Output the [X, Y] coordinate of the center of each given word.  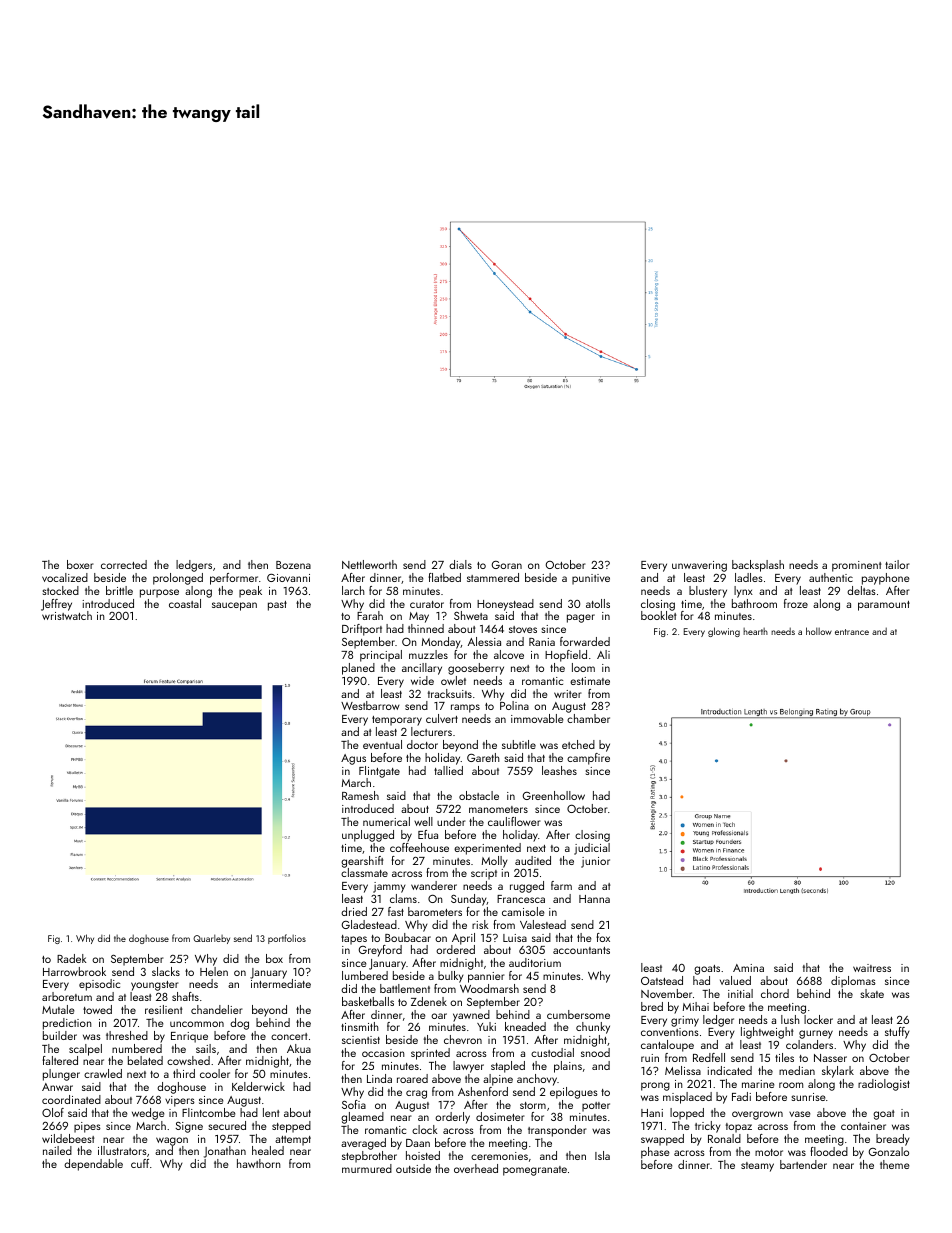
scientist [361, 1040]
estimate [590, 681]
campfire [588, 759]
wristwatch [67, 615]
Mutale [58, 1009]
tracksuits [450, 693]
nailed [57, 1150]
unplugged [368, 836]
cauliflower [514, 821]
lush [790, 1019]
